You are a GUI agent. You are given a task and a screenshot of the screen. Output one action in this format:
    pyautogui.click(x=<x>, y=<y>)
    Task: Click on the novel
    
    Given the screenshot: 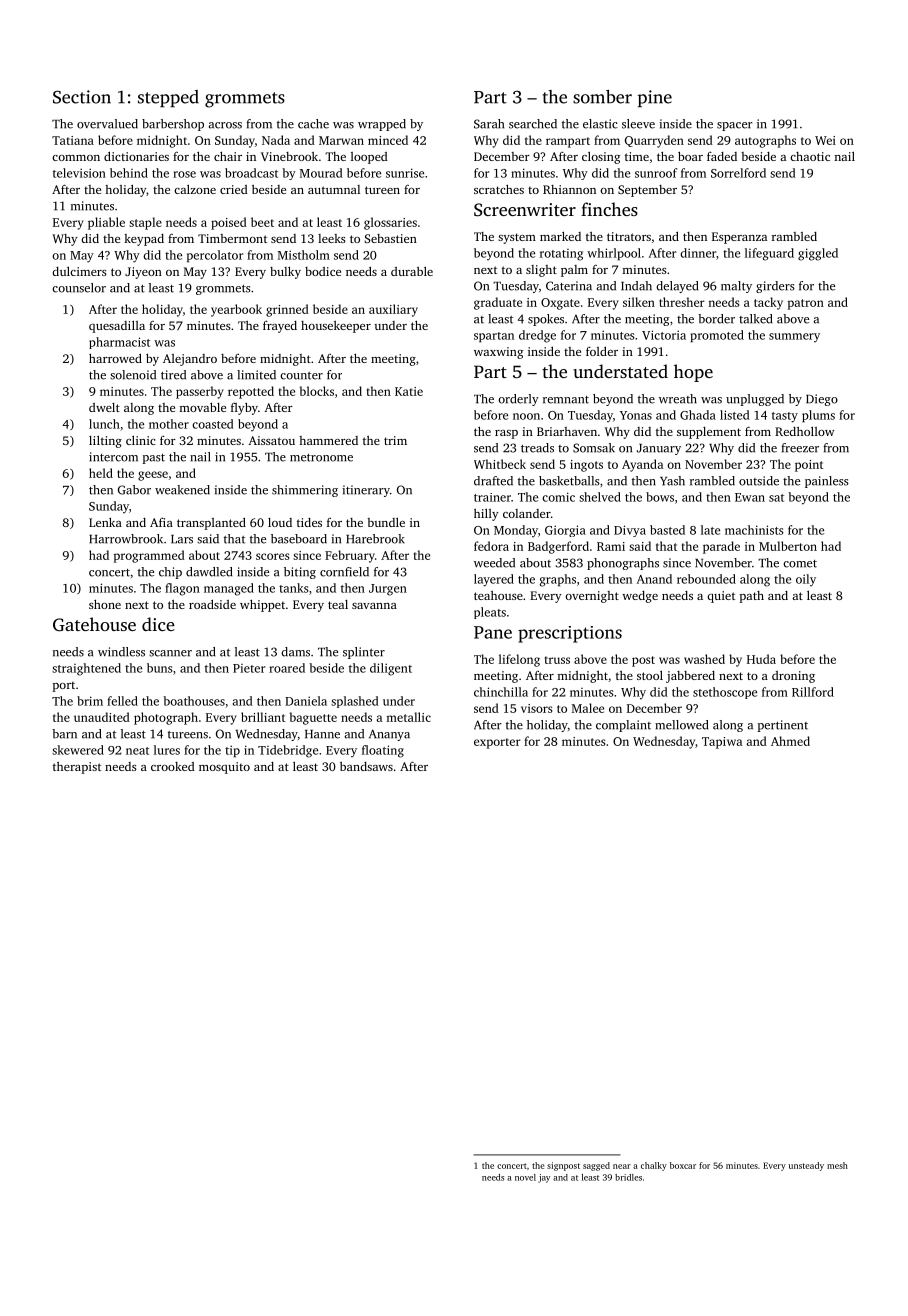 What is the action you would take?
    pyautogui.click(x=525, y=1177)
